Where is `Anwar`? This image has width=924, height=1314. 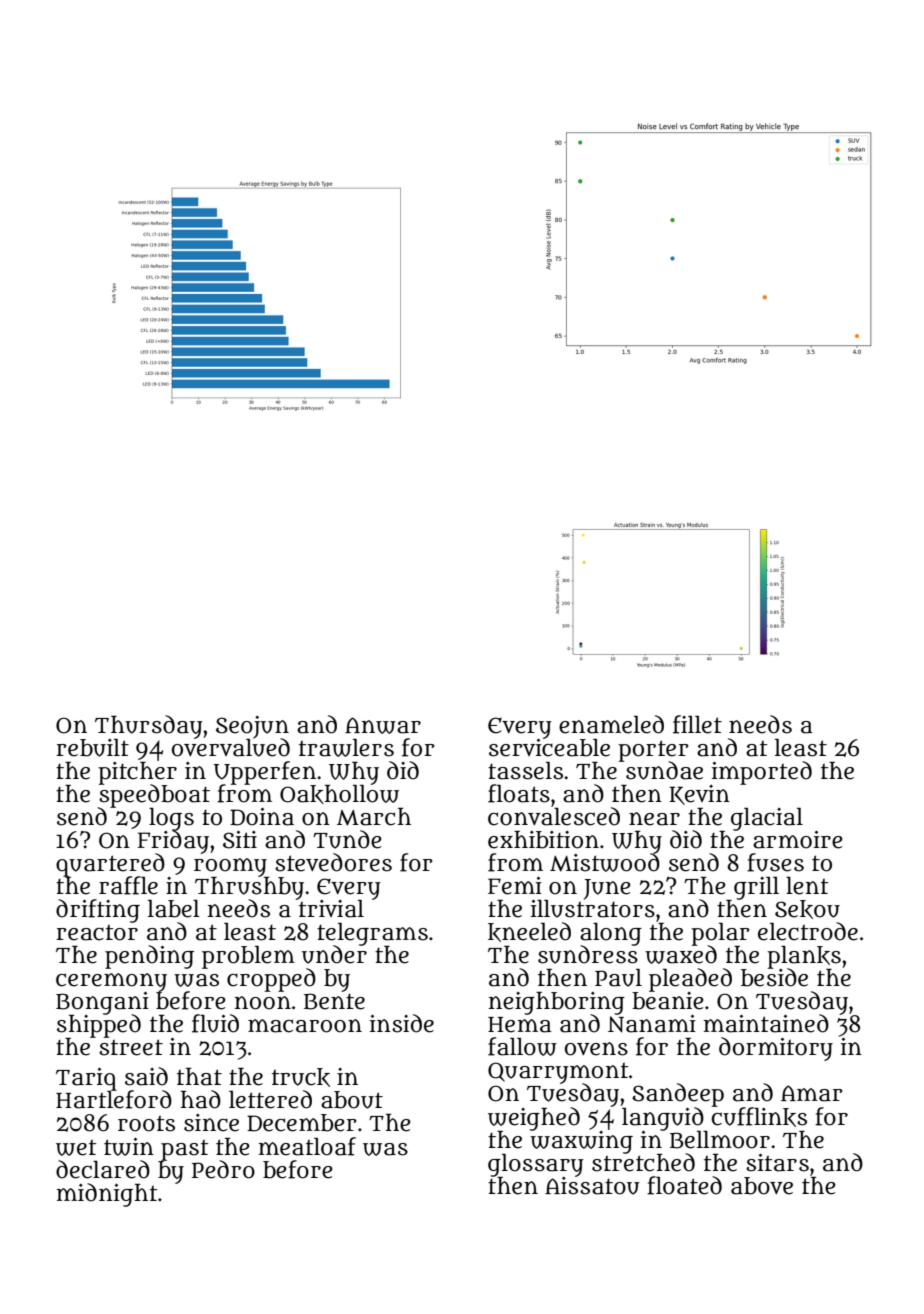 Anwar is located at coordinates (383, 725).
